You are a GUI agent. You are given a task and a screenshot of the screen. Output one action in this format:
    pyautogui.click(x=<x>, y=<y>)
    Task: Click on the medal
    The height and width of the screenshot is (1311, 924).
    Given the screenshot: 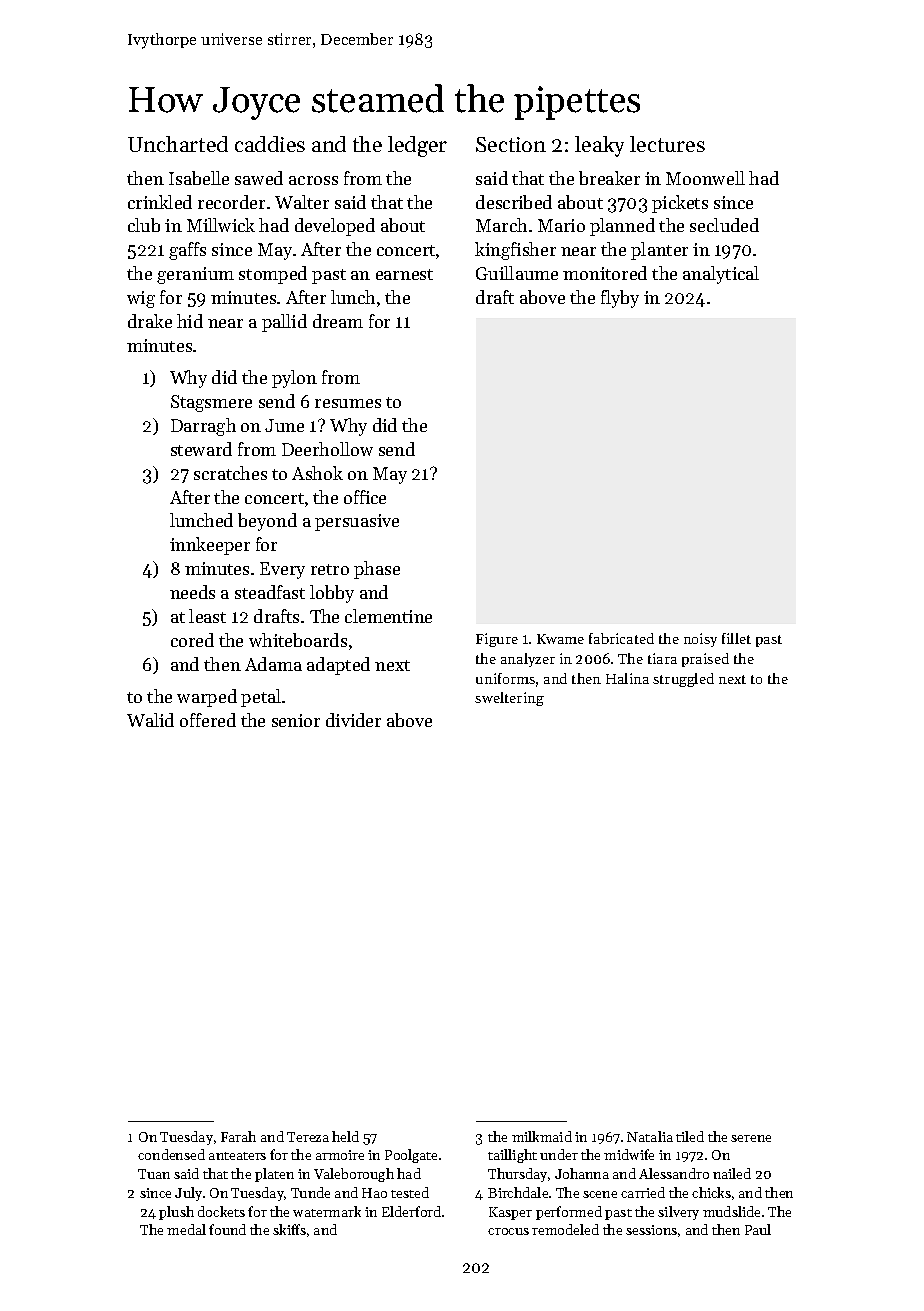 What is the action you would take?
    pyautogui.click(x=186, y=1229)
